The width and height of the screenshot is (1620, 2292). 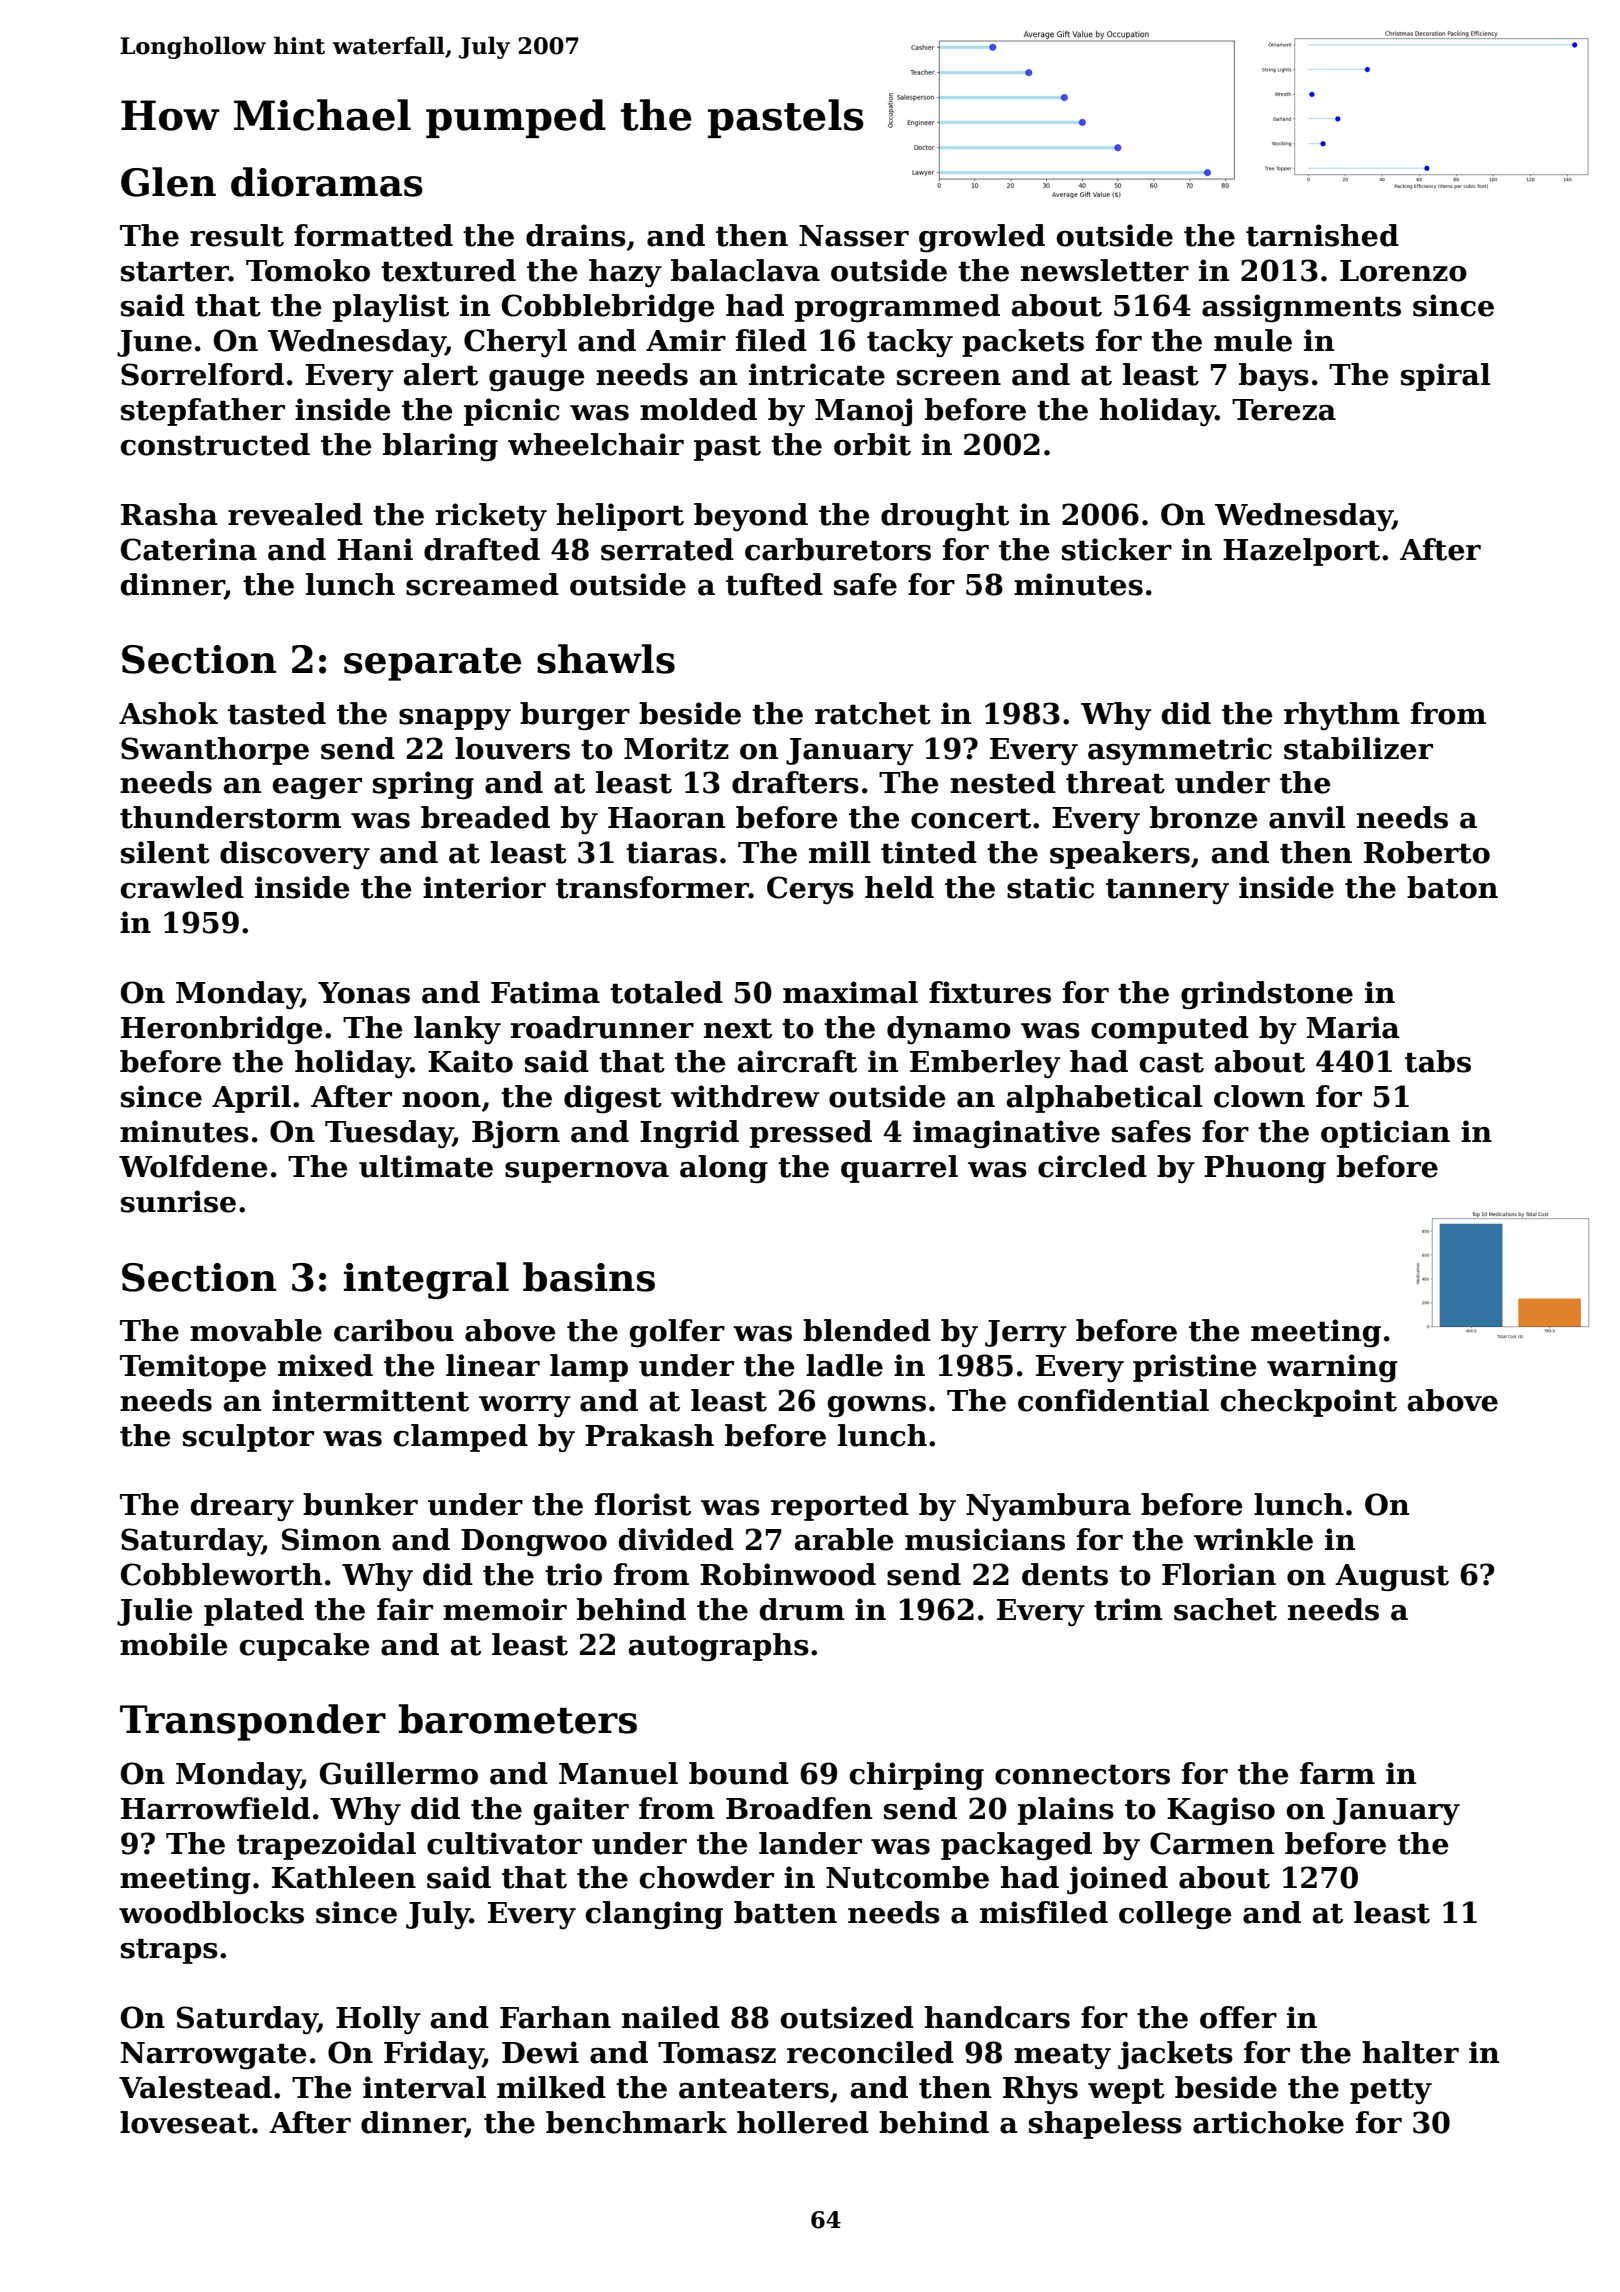 What do you see at coordinates (666, 818) in the screenshot?
I see `Haoran` at bounding box center [666, 818].
